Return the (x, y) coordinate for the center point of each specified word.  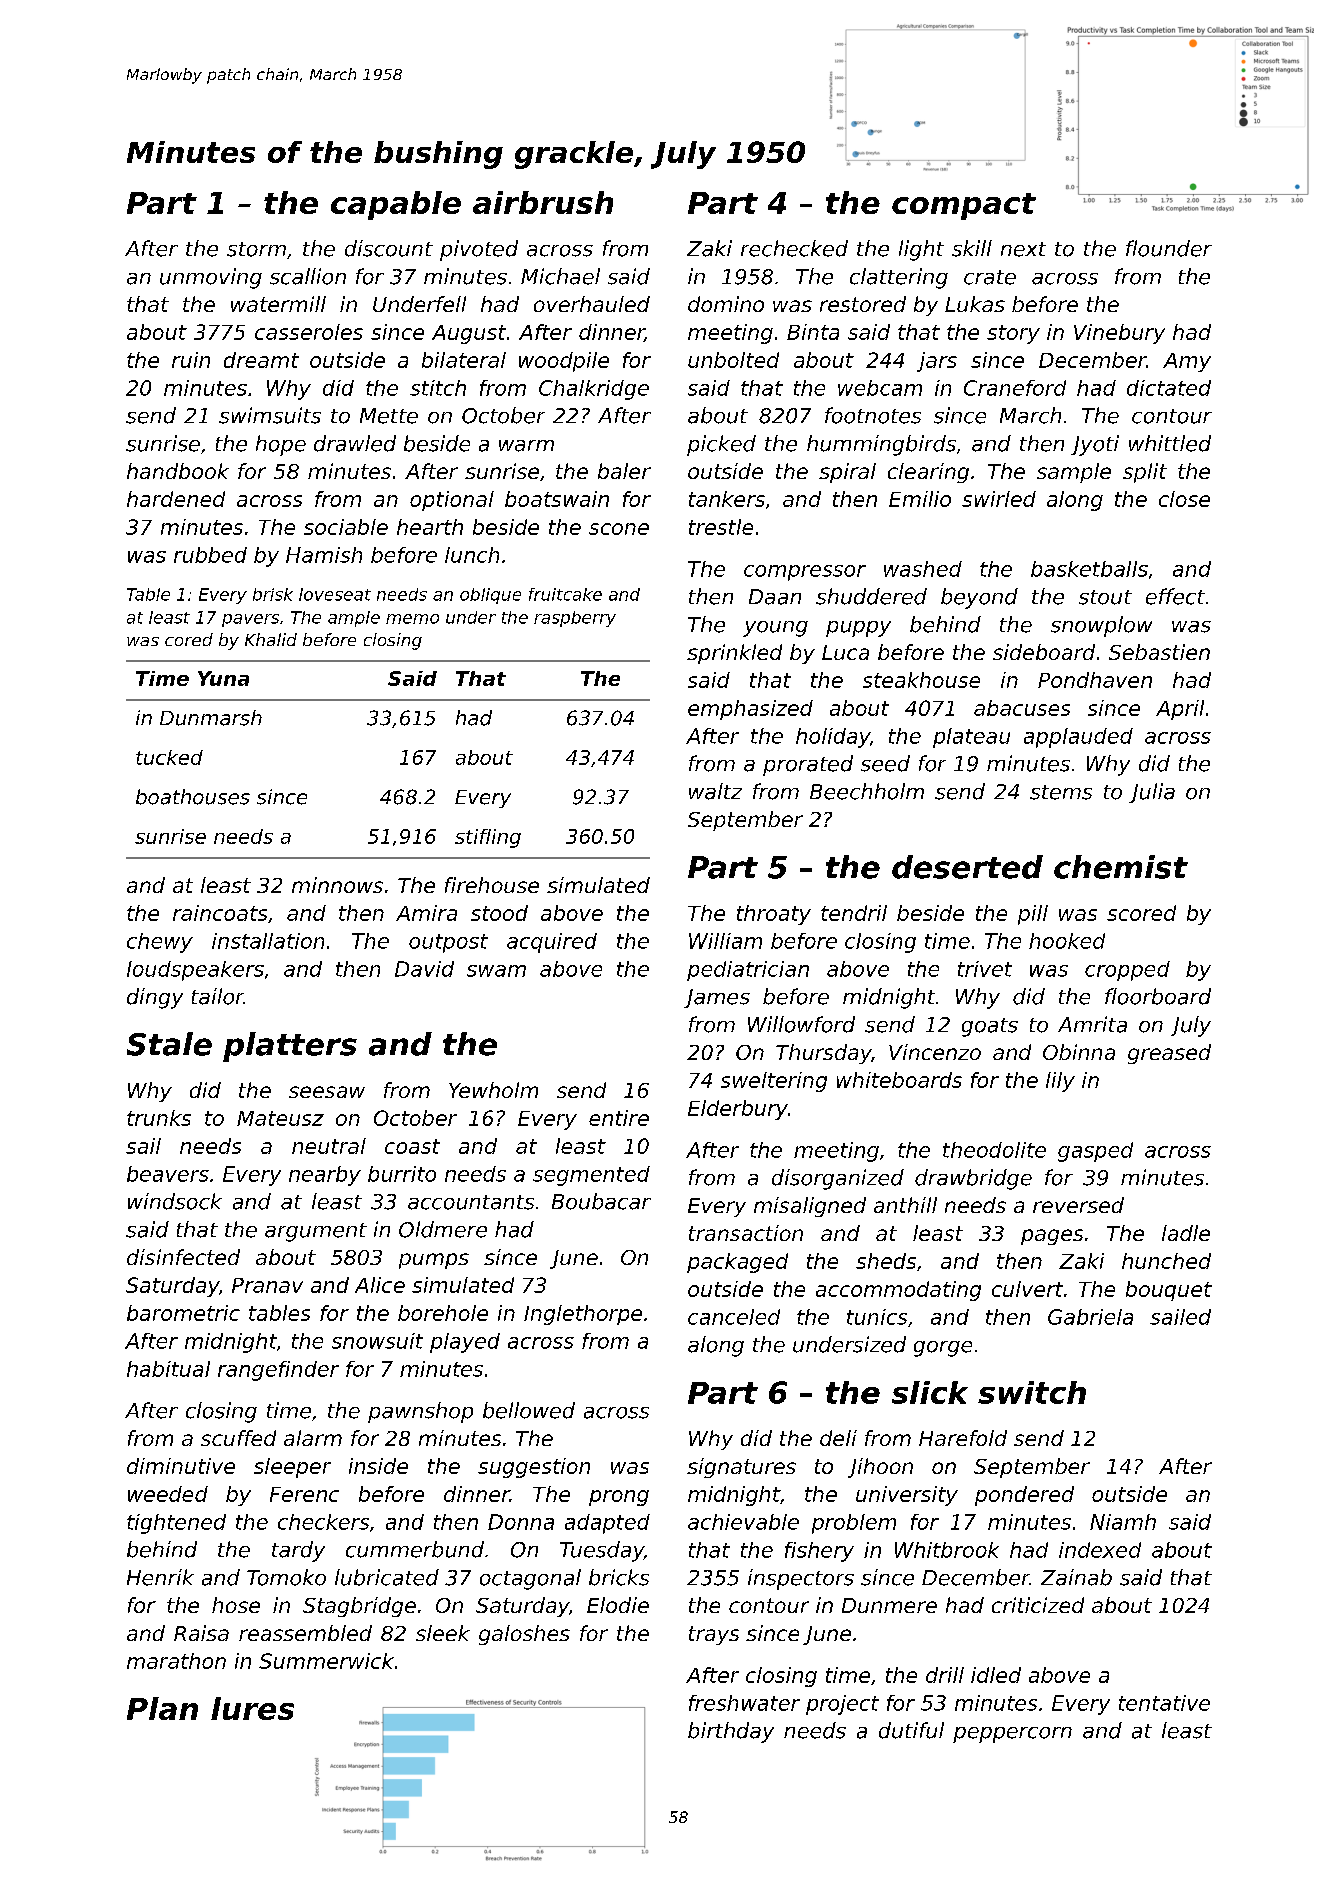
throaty (774, 915)
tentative (1164, 1703)
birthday (731, 1732)
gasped (1095, 1152)
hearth (430, 527)
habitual (168, 1369)
